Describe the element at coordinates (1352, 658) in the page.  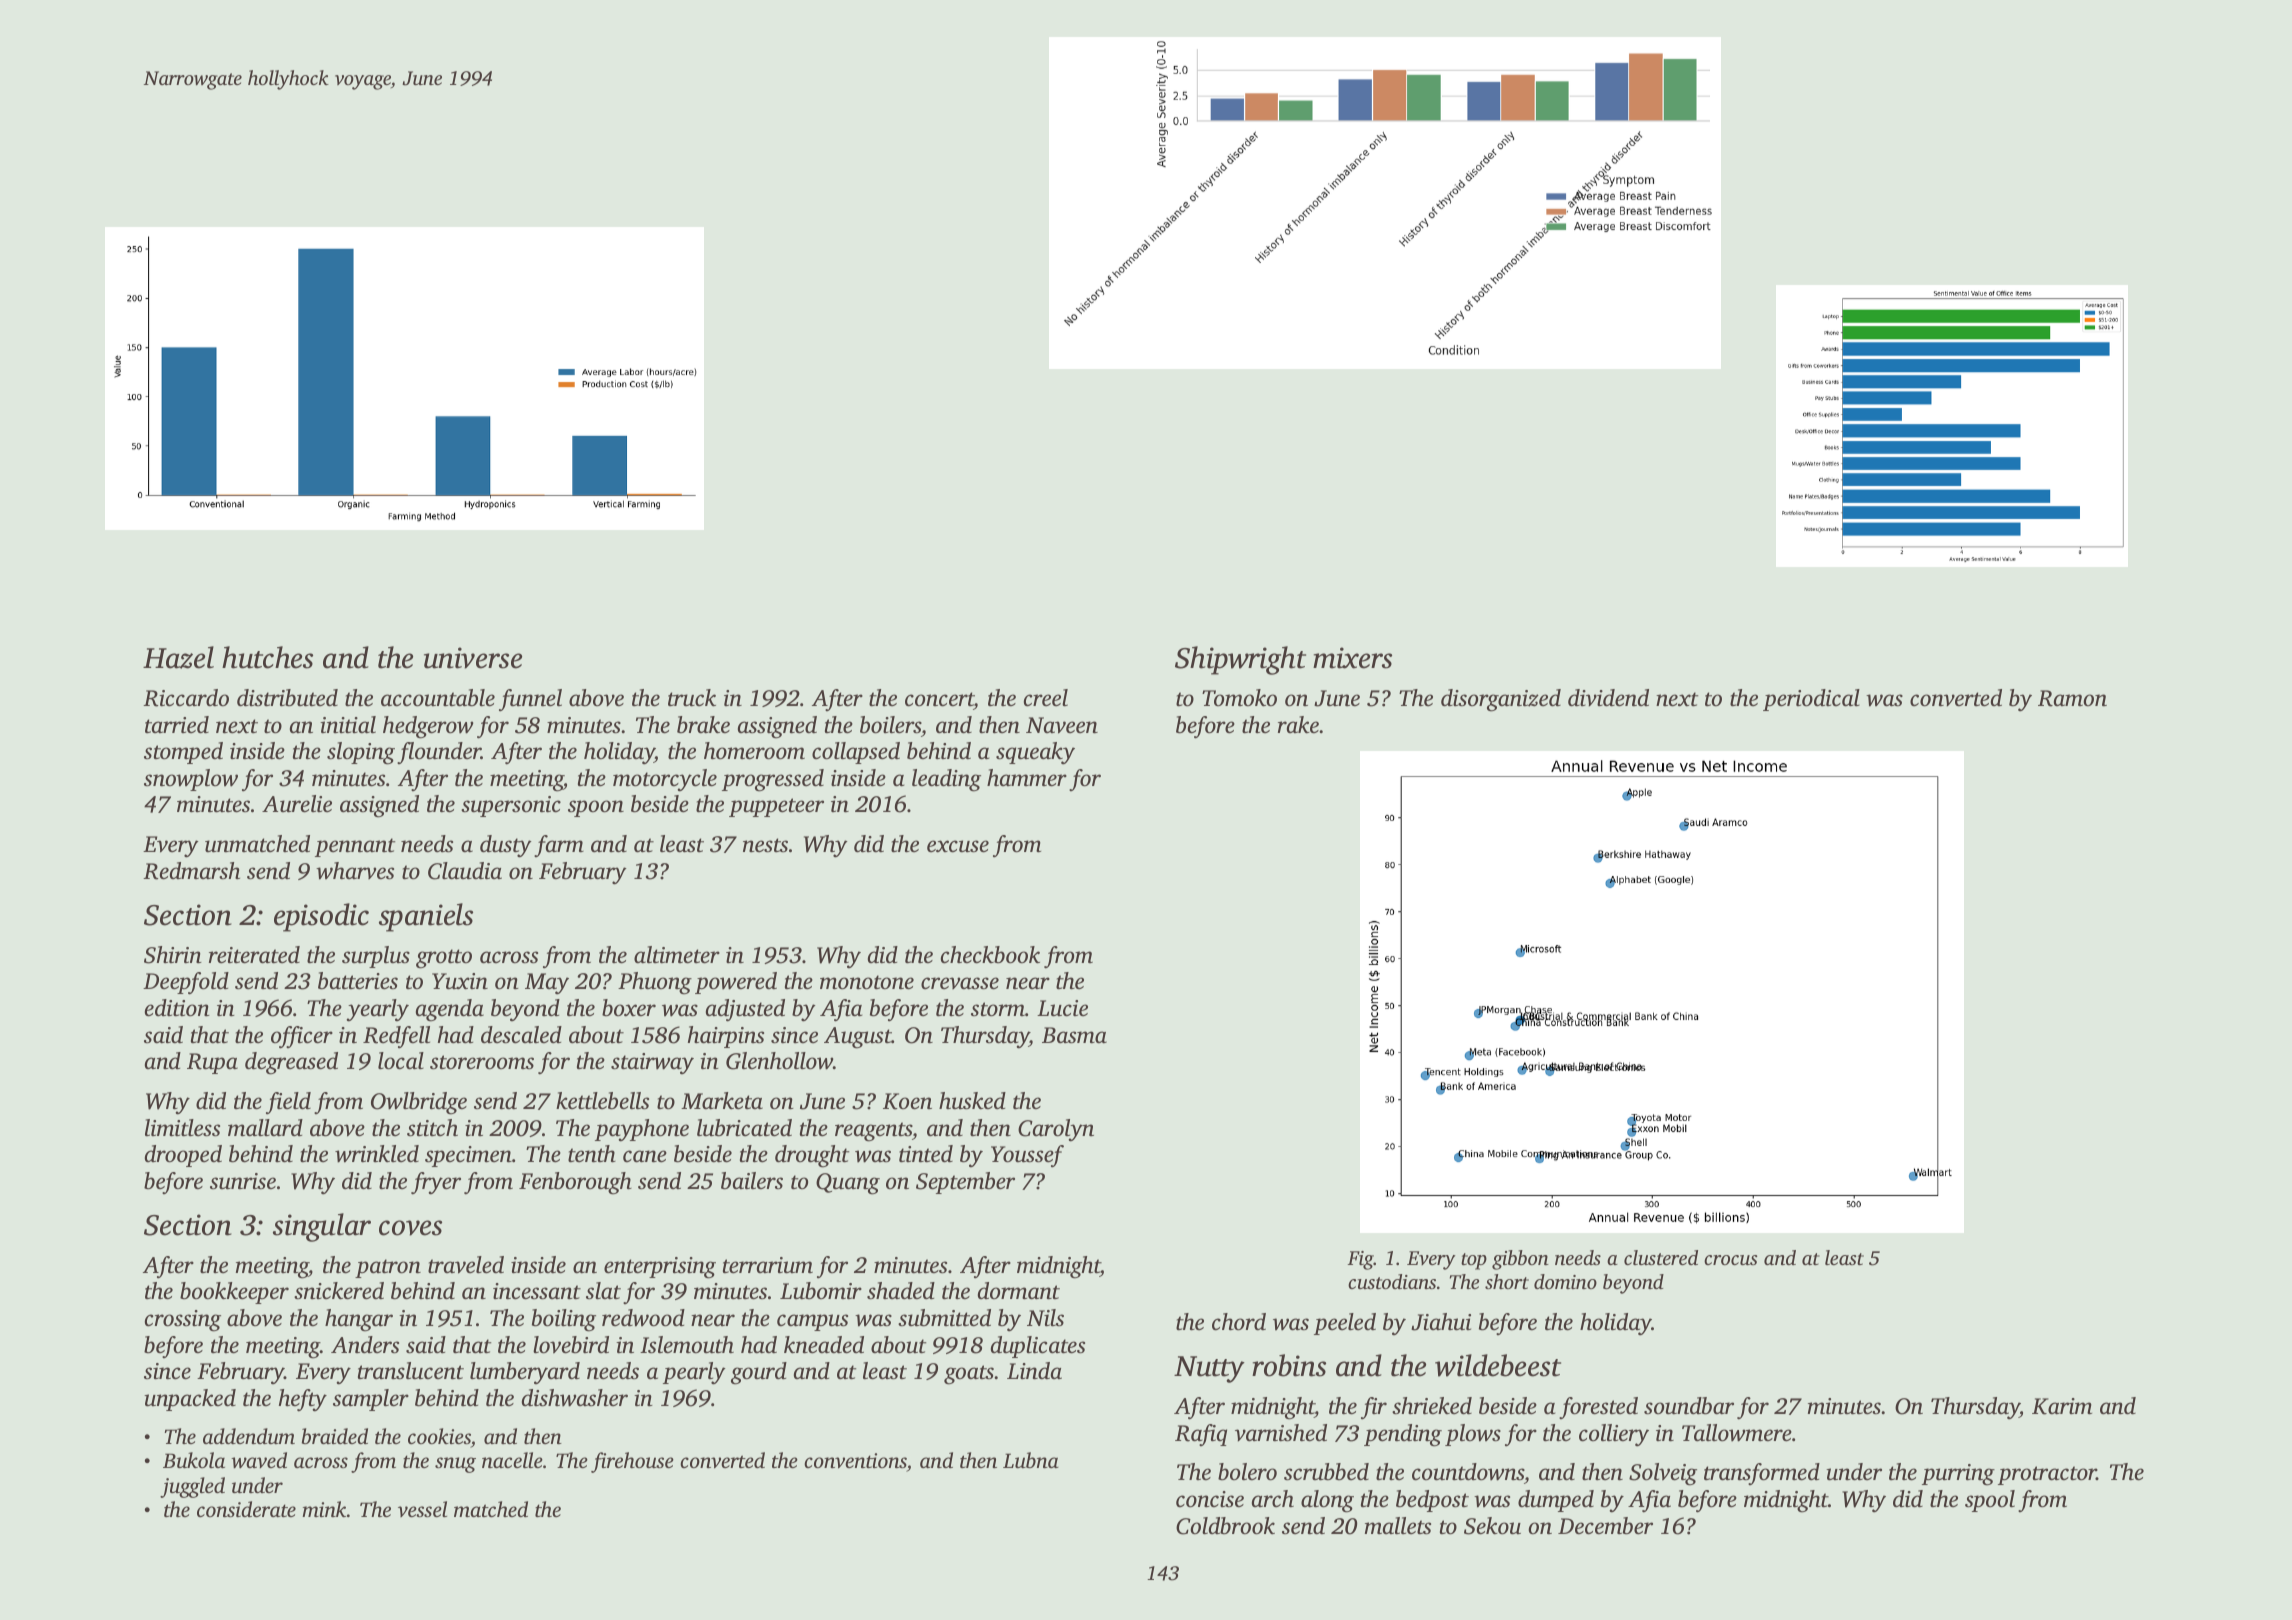
I see `mixers` at that location.
